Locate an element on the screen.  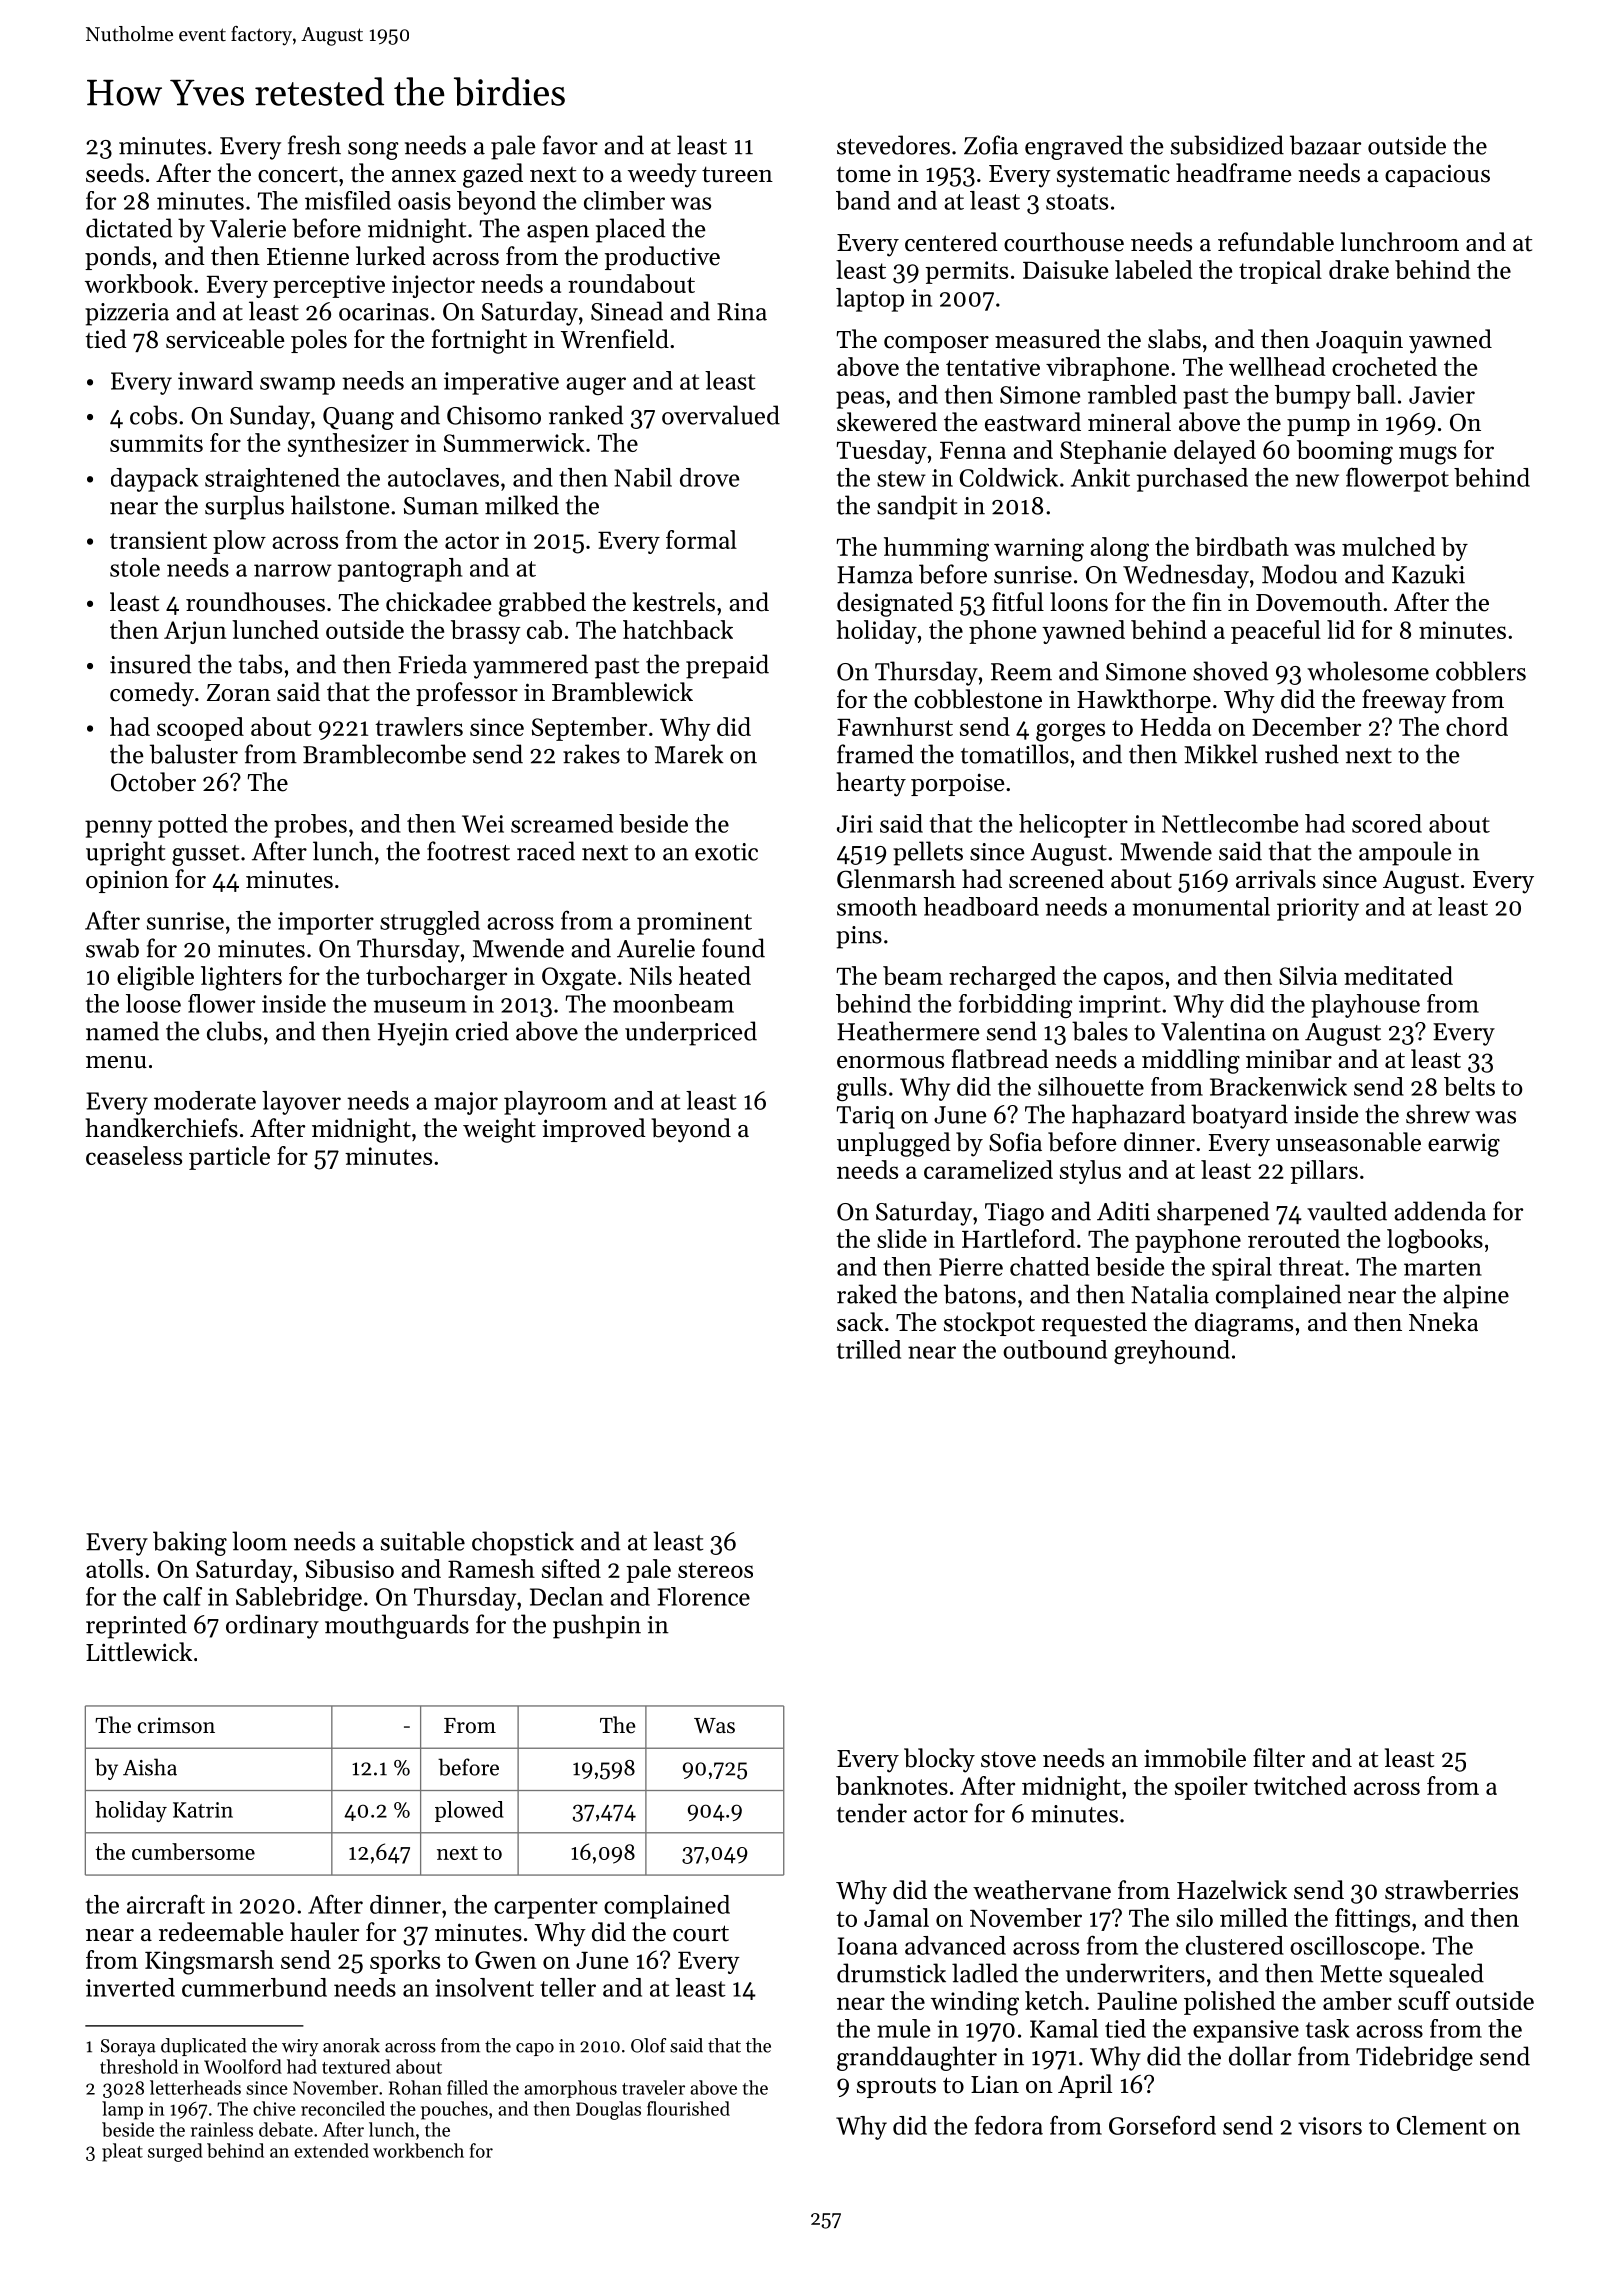
aircraft is located at coordinates (166, 1904).
